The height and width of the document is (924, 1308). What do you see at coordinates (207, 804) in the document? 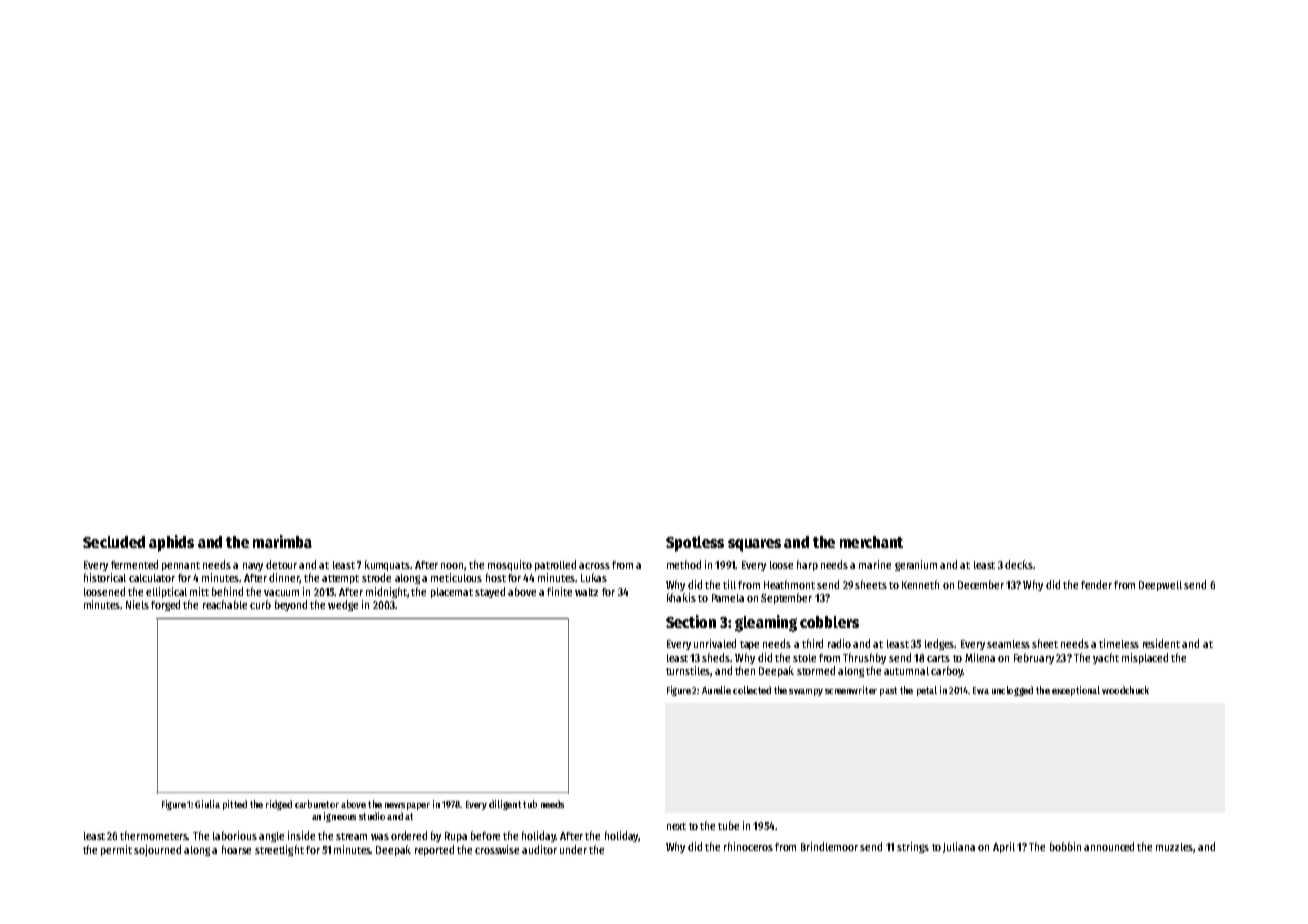
I see `Giulia` at bounding box center [207, 804].
